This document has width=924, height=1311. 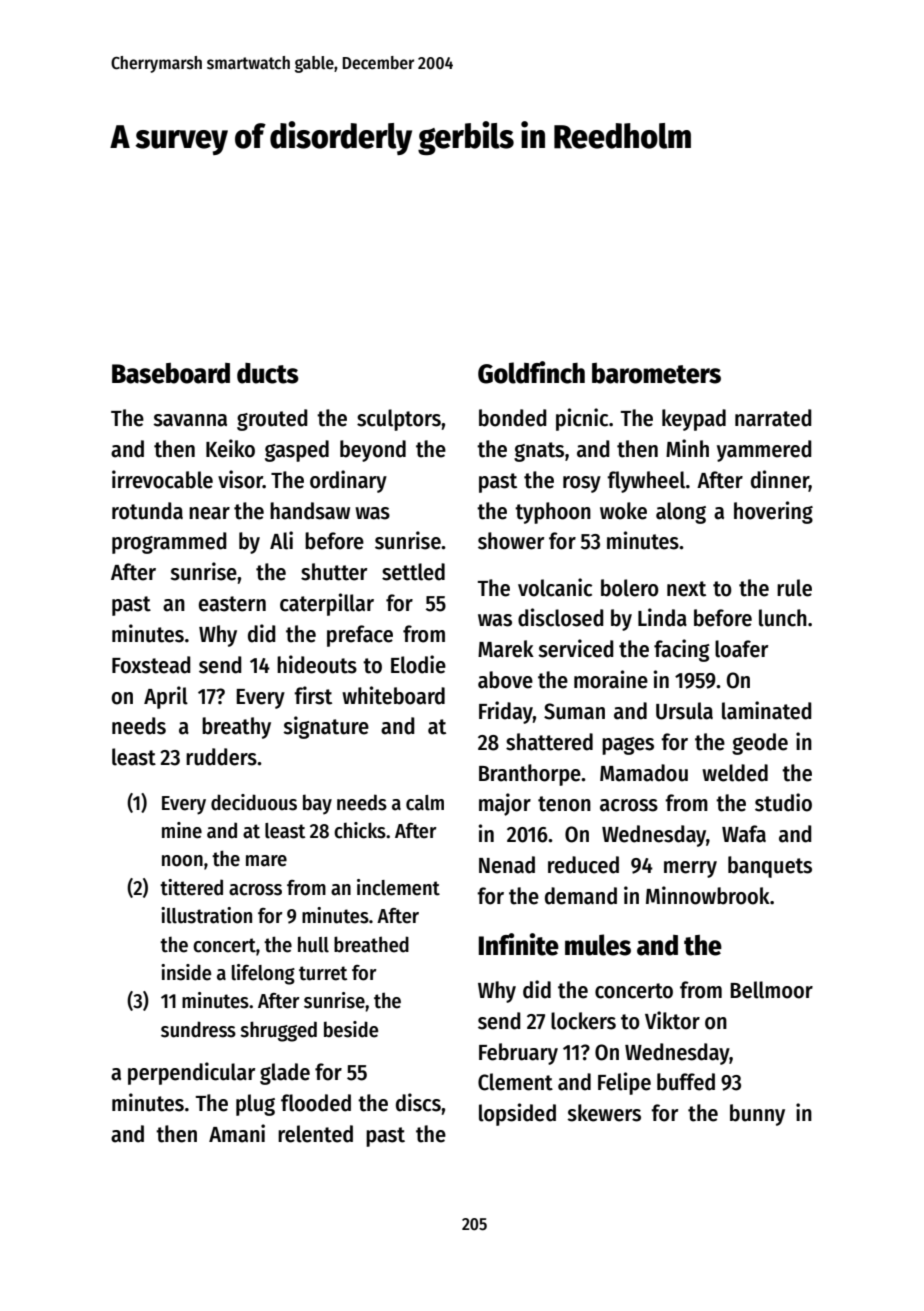 What do you see at coordinates (564, 804) in the document?
I see `tenon` at bounding box center [564, 804].
